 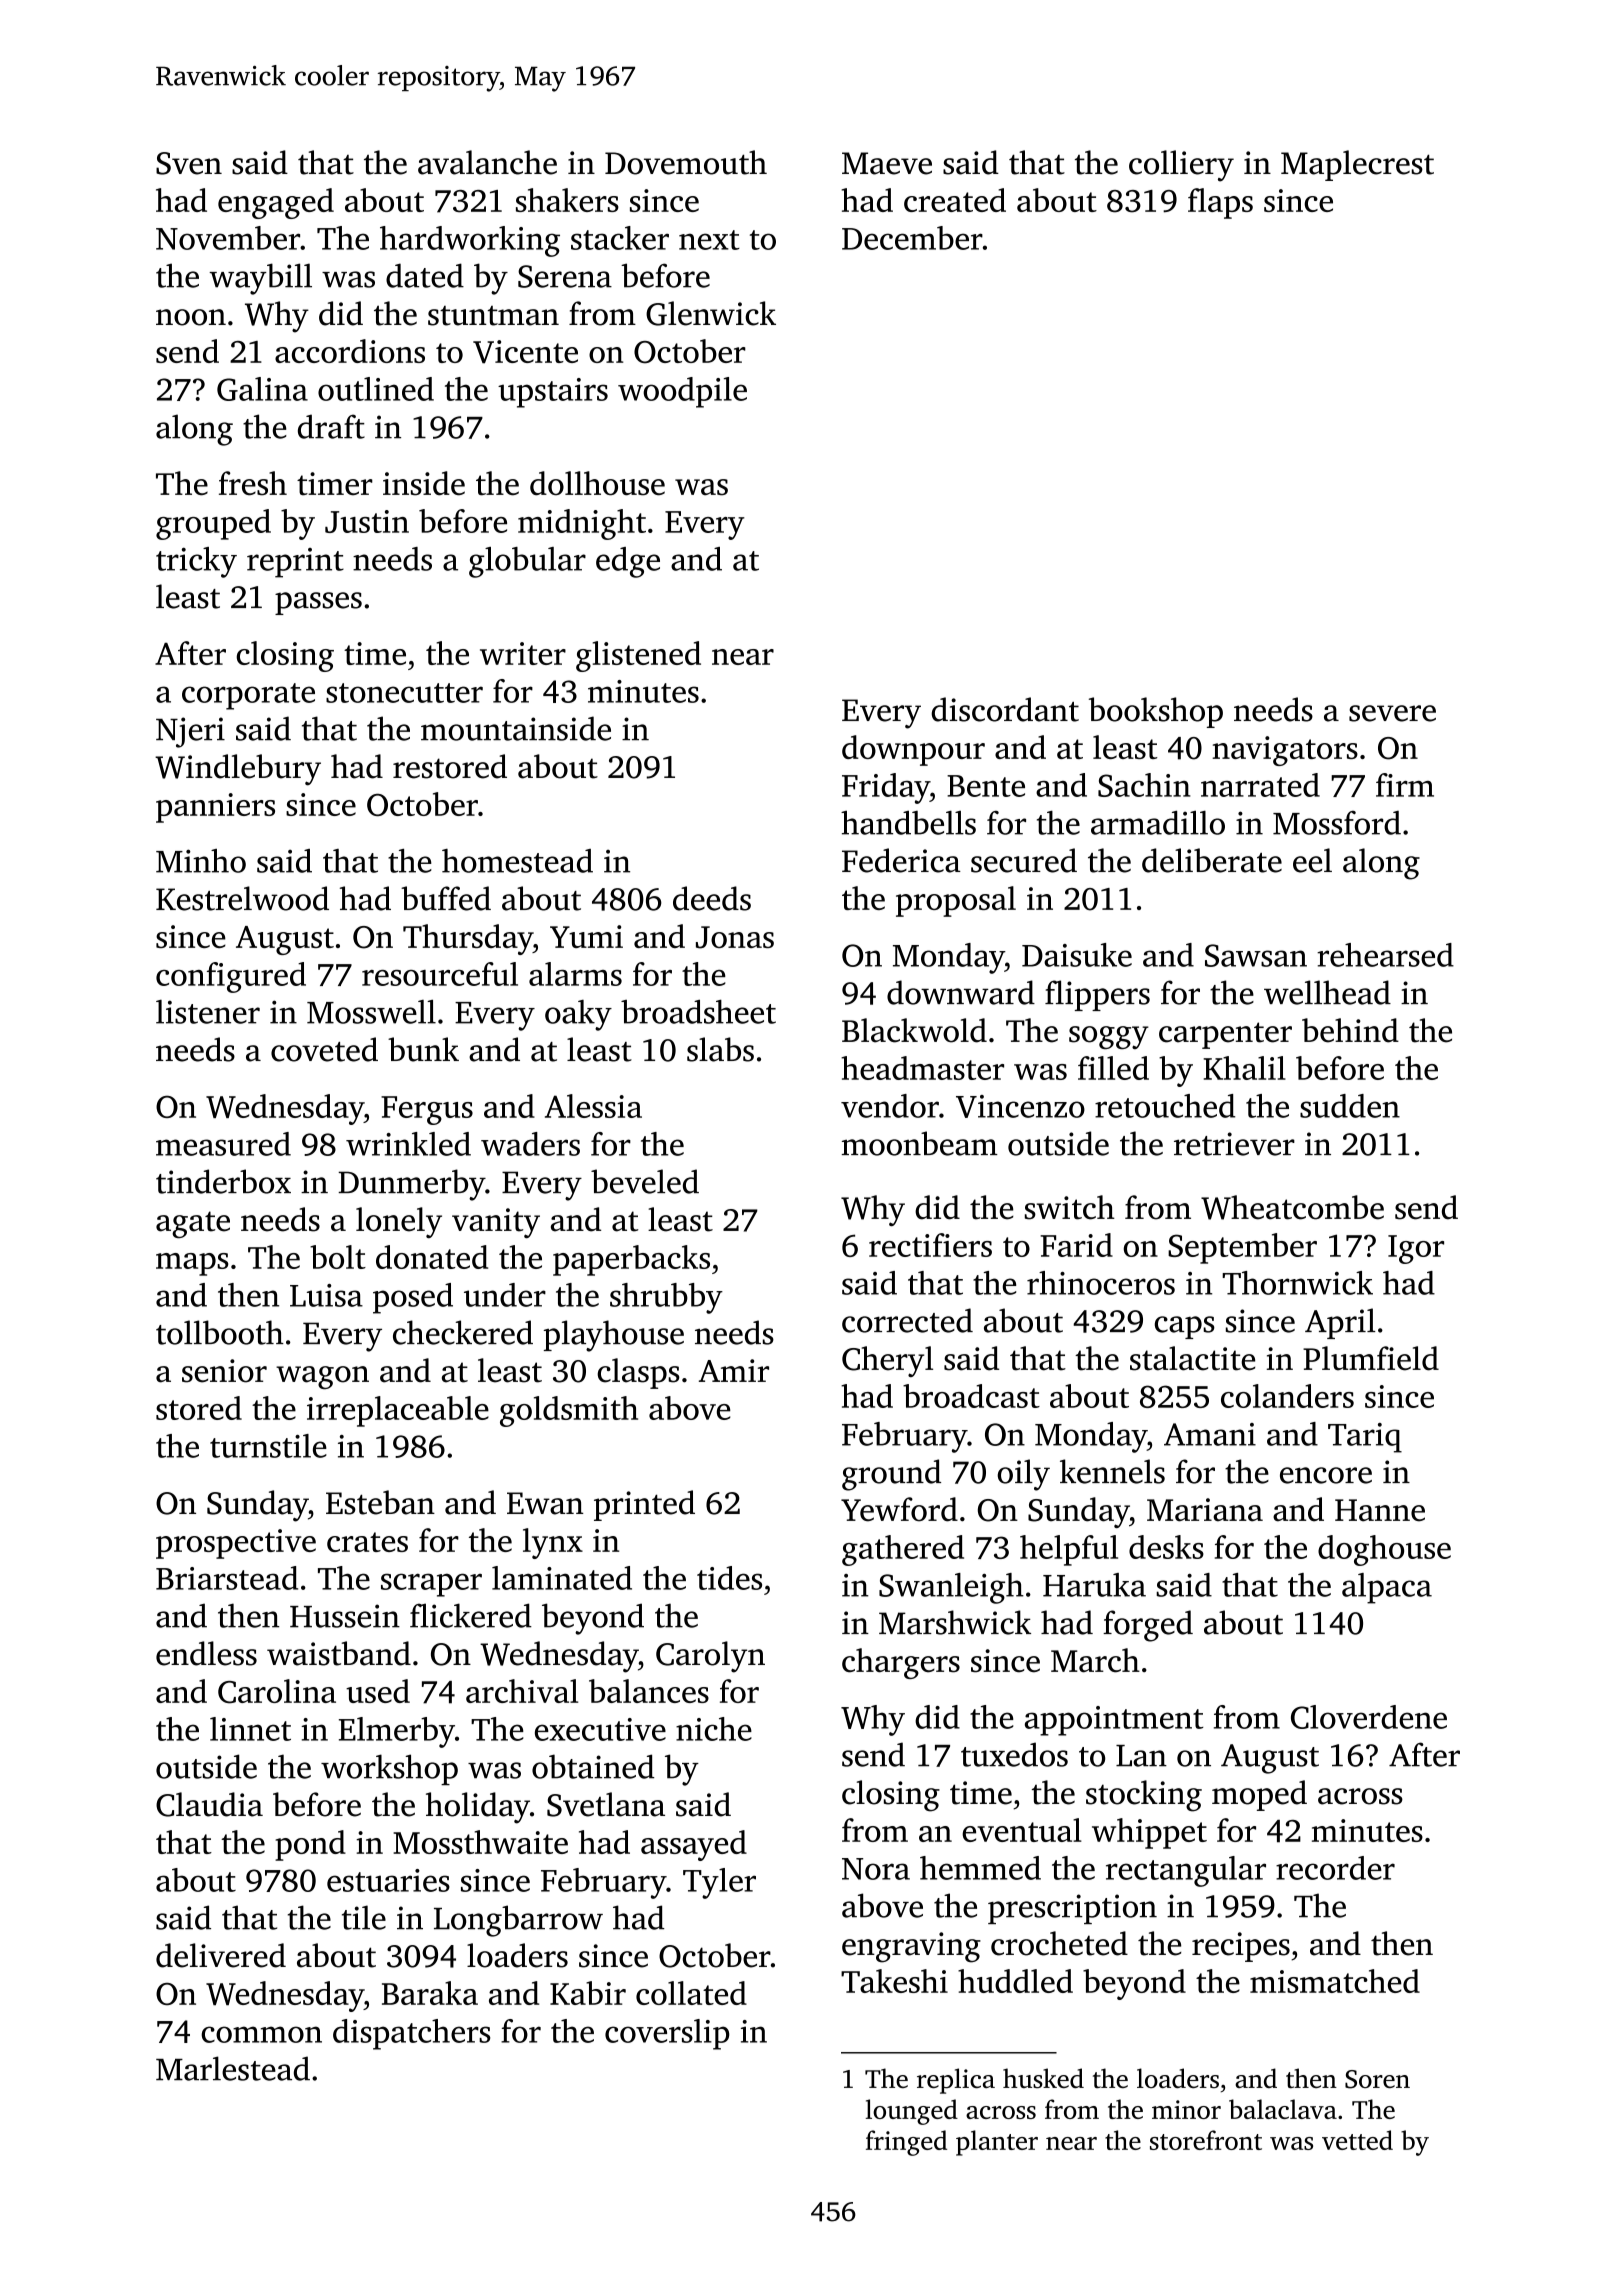 What do you see at coordinates (1416, 1249) in the screenshot?
I see `Igor` at bounding box center [1416, 1249].
